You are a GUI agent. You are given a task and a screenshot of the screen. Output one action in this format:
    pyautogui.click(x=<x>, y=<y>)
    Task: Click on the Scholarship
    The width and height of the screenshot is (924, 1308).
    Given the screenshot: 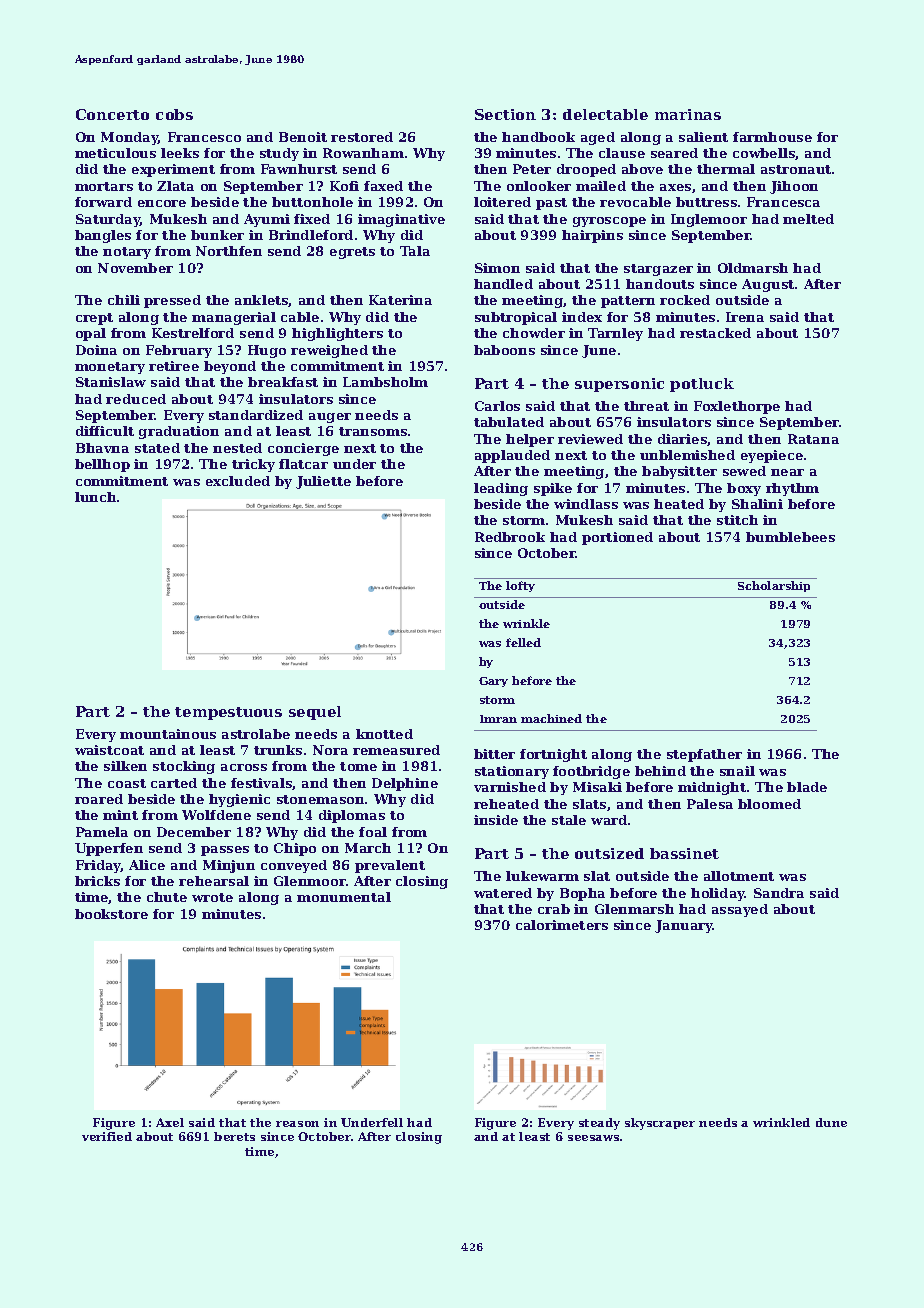 What is the action you would take?
    pyautogui.click(x=774, y=586)
